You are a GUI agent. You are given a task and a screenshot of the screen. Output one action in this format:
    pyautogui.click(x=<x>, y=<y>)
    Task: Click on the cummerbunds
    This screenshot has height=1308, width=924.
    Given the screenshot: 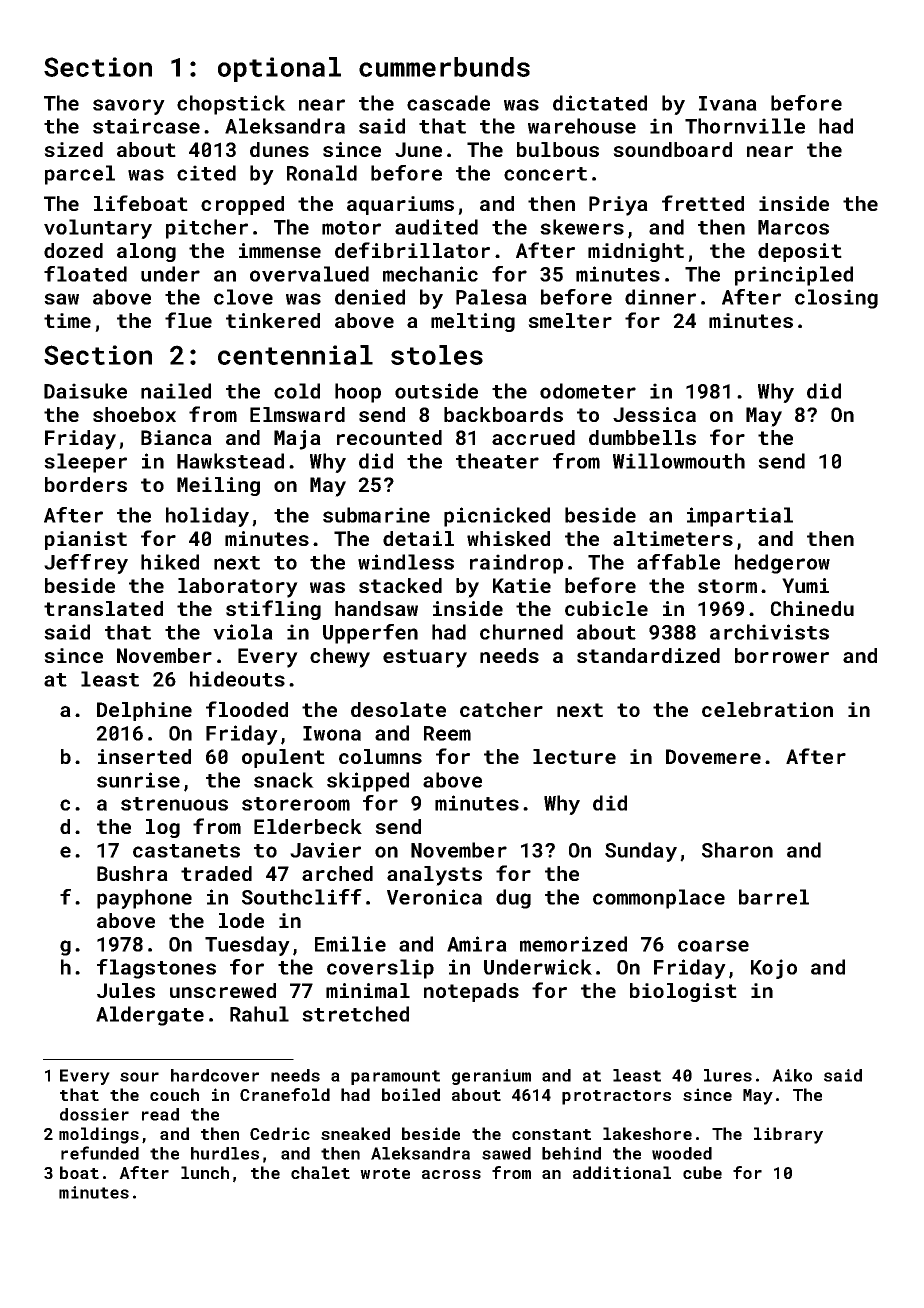 What is the action you would take?
    pyautogui.click(x=444, y=67)
